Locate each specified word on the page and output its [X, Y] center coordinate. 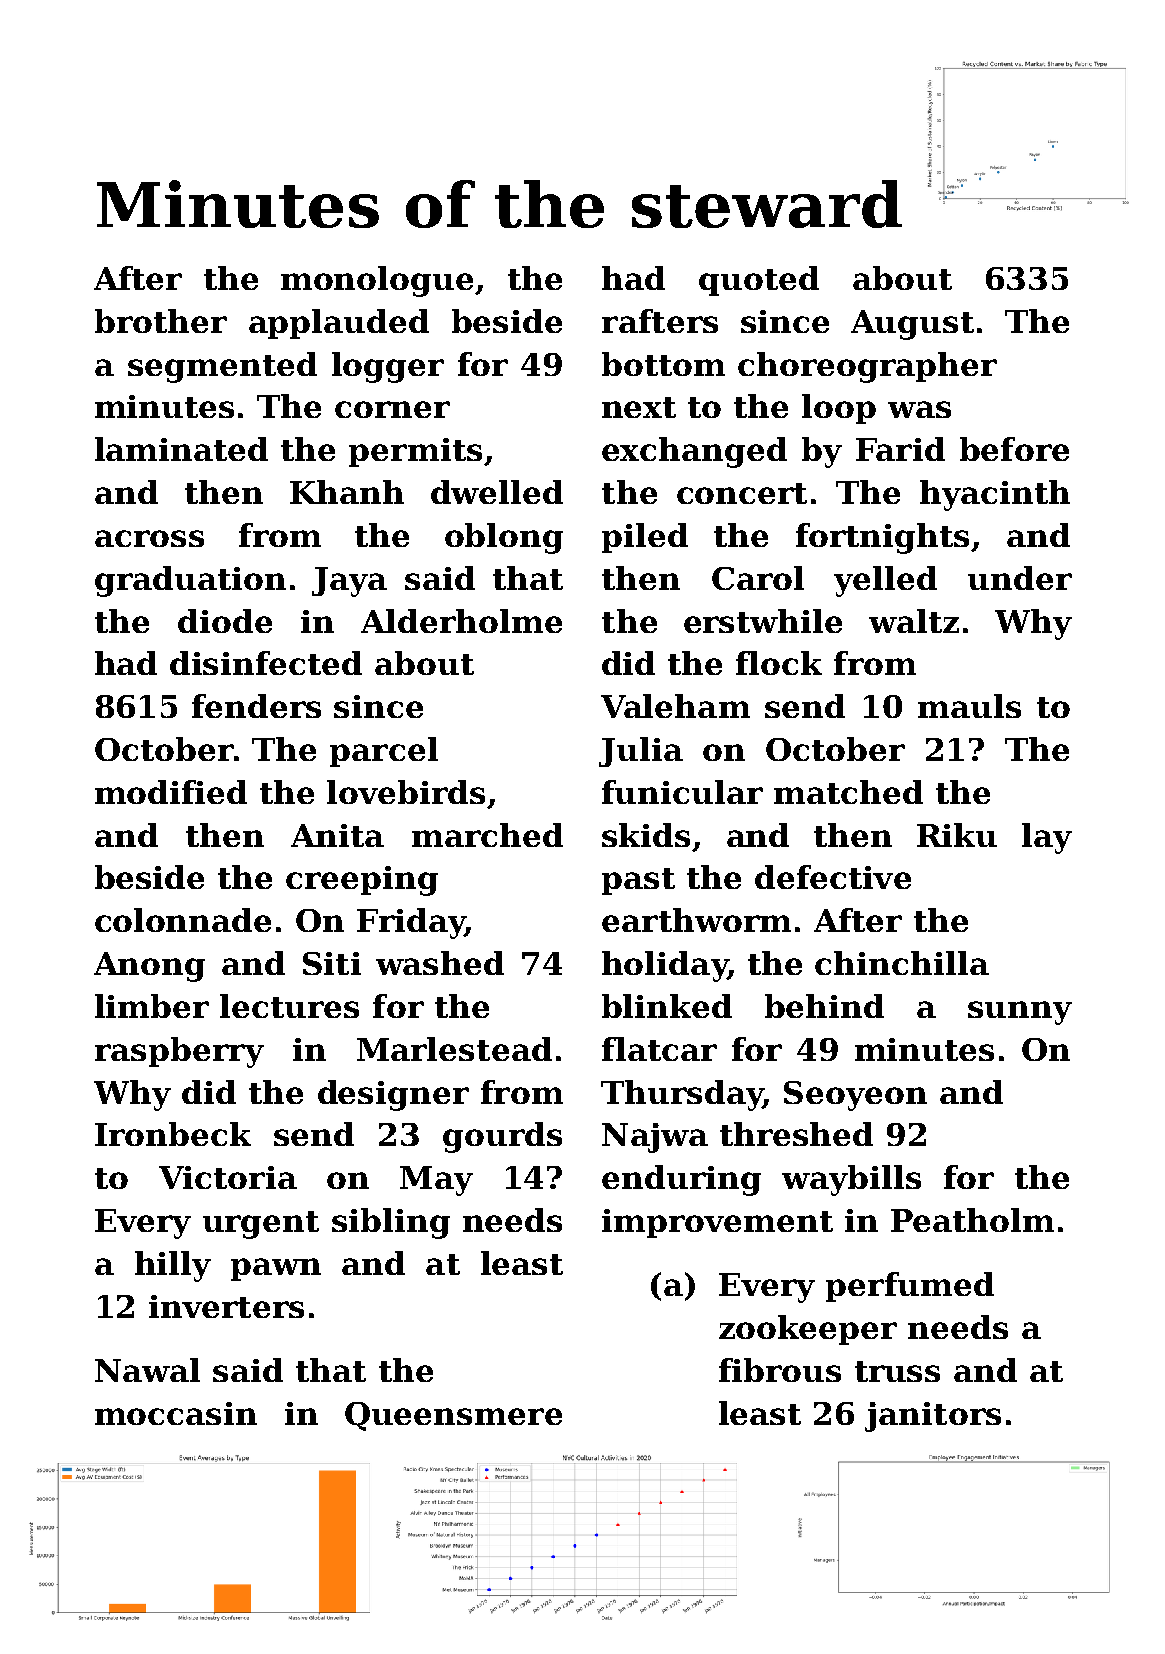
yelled [885, 581]
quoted [759, 281]
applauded [339, 324]
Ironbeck [173, 1134]
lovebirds [406, 792]
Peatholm [972, 1220]
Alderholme [461, 621]
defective [833, 877]
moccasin [176, 1413]
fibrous [780, 1370]
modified [171, 792]
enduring [681, 1180]
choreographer [867, 367]
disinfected [266, 663]
